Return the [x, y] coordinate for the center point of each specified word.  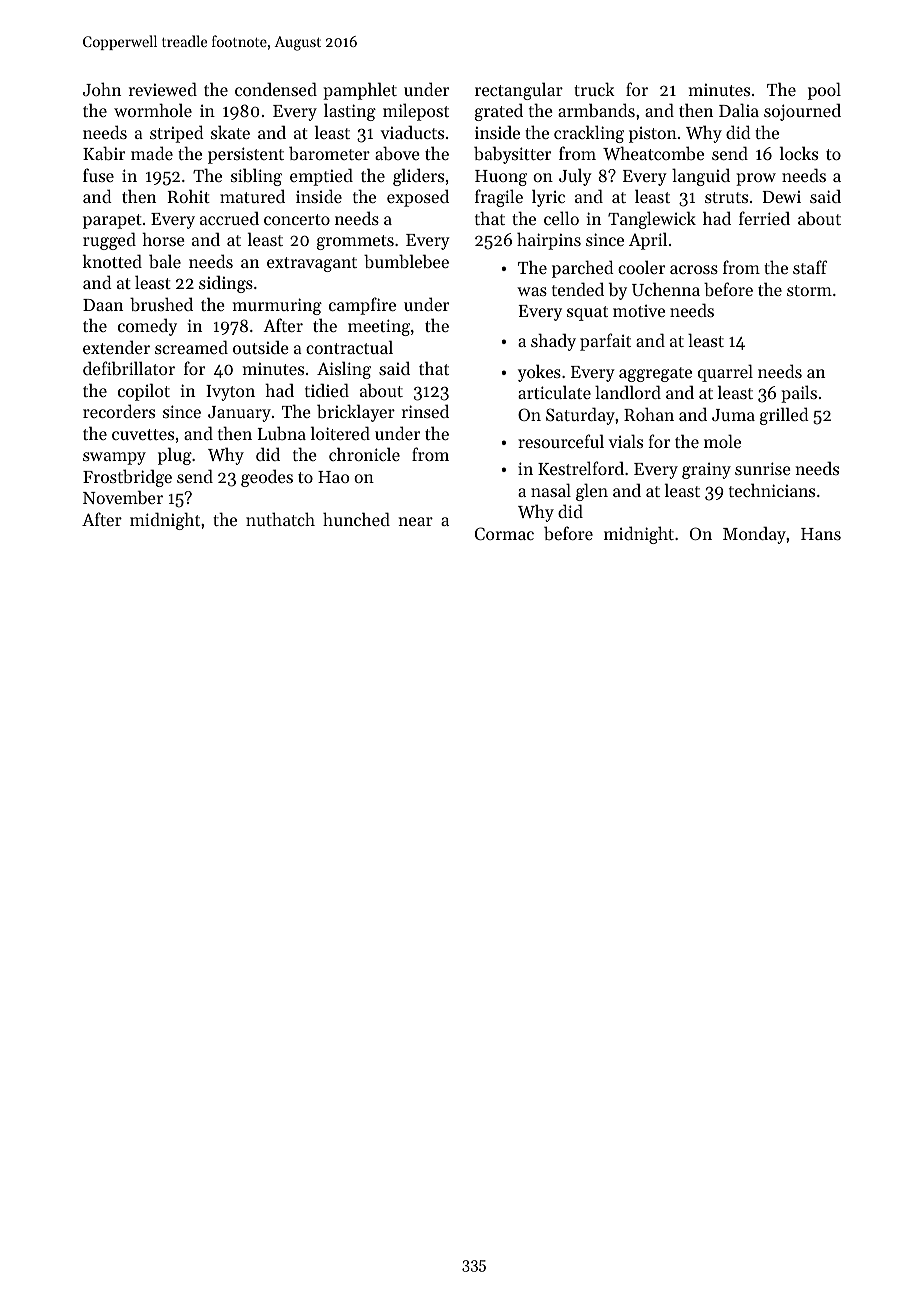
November [123, 497]
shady [553, 342]
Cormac [504, 533]
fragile [499, 198]
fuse [98, 175]
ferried [764, 218]
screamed [191, 347]
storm [809, 290]
